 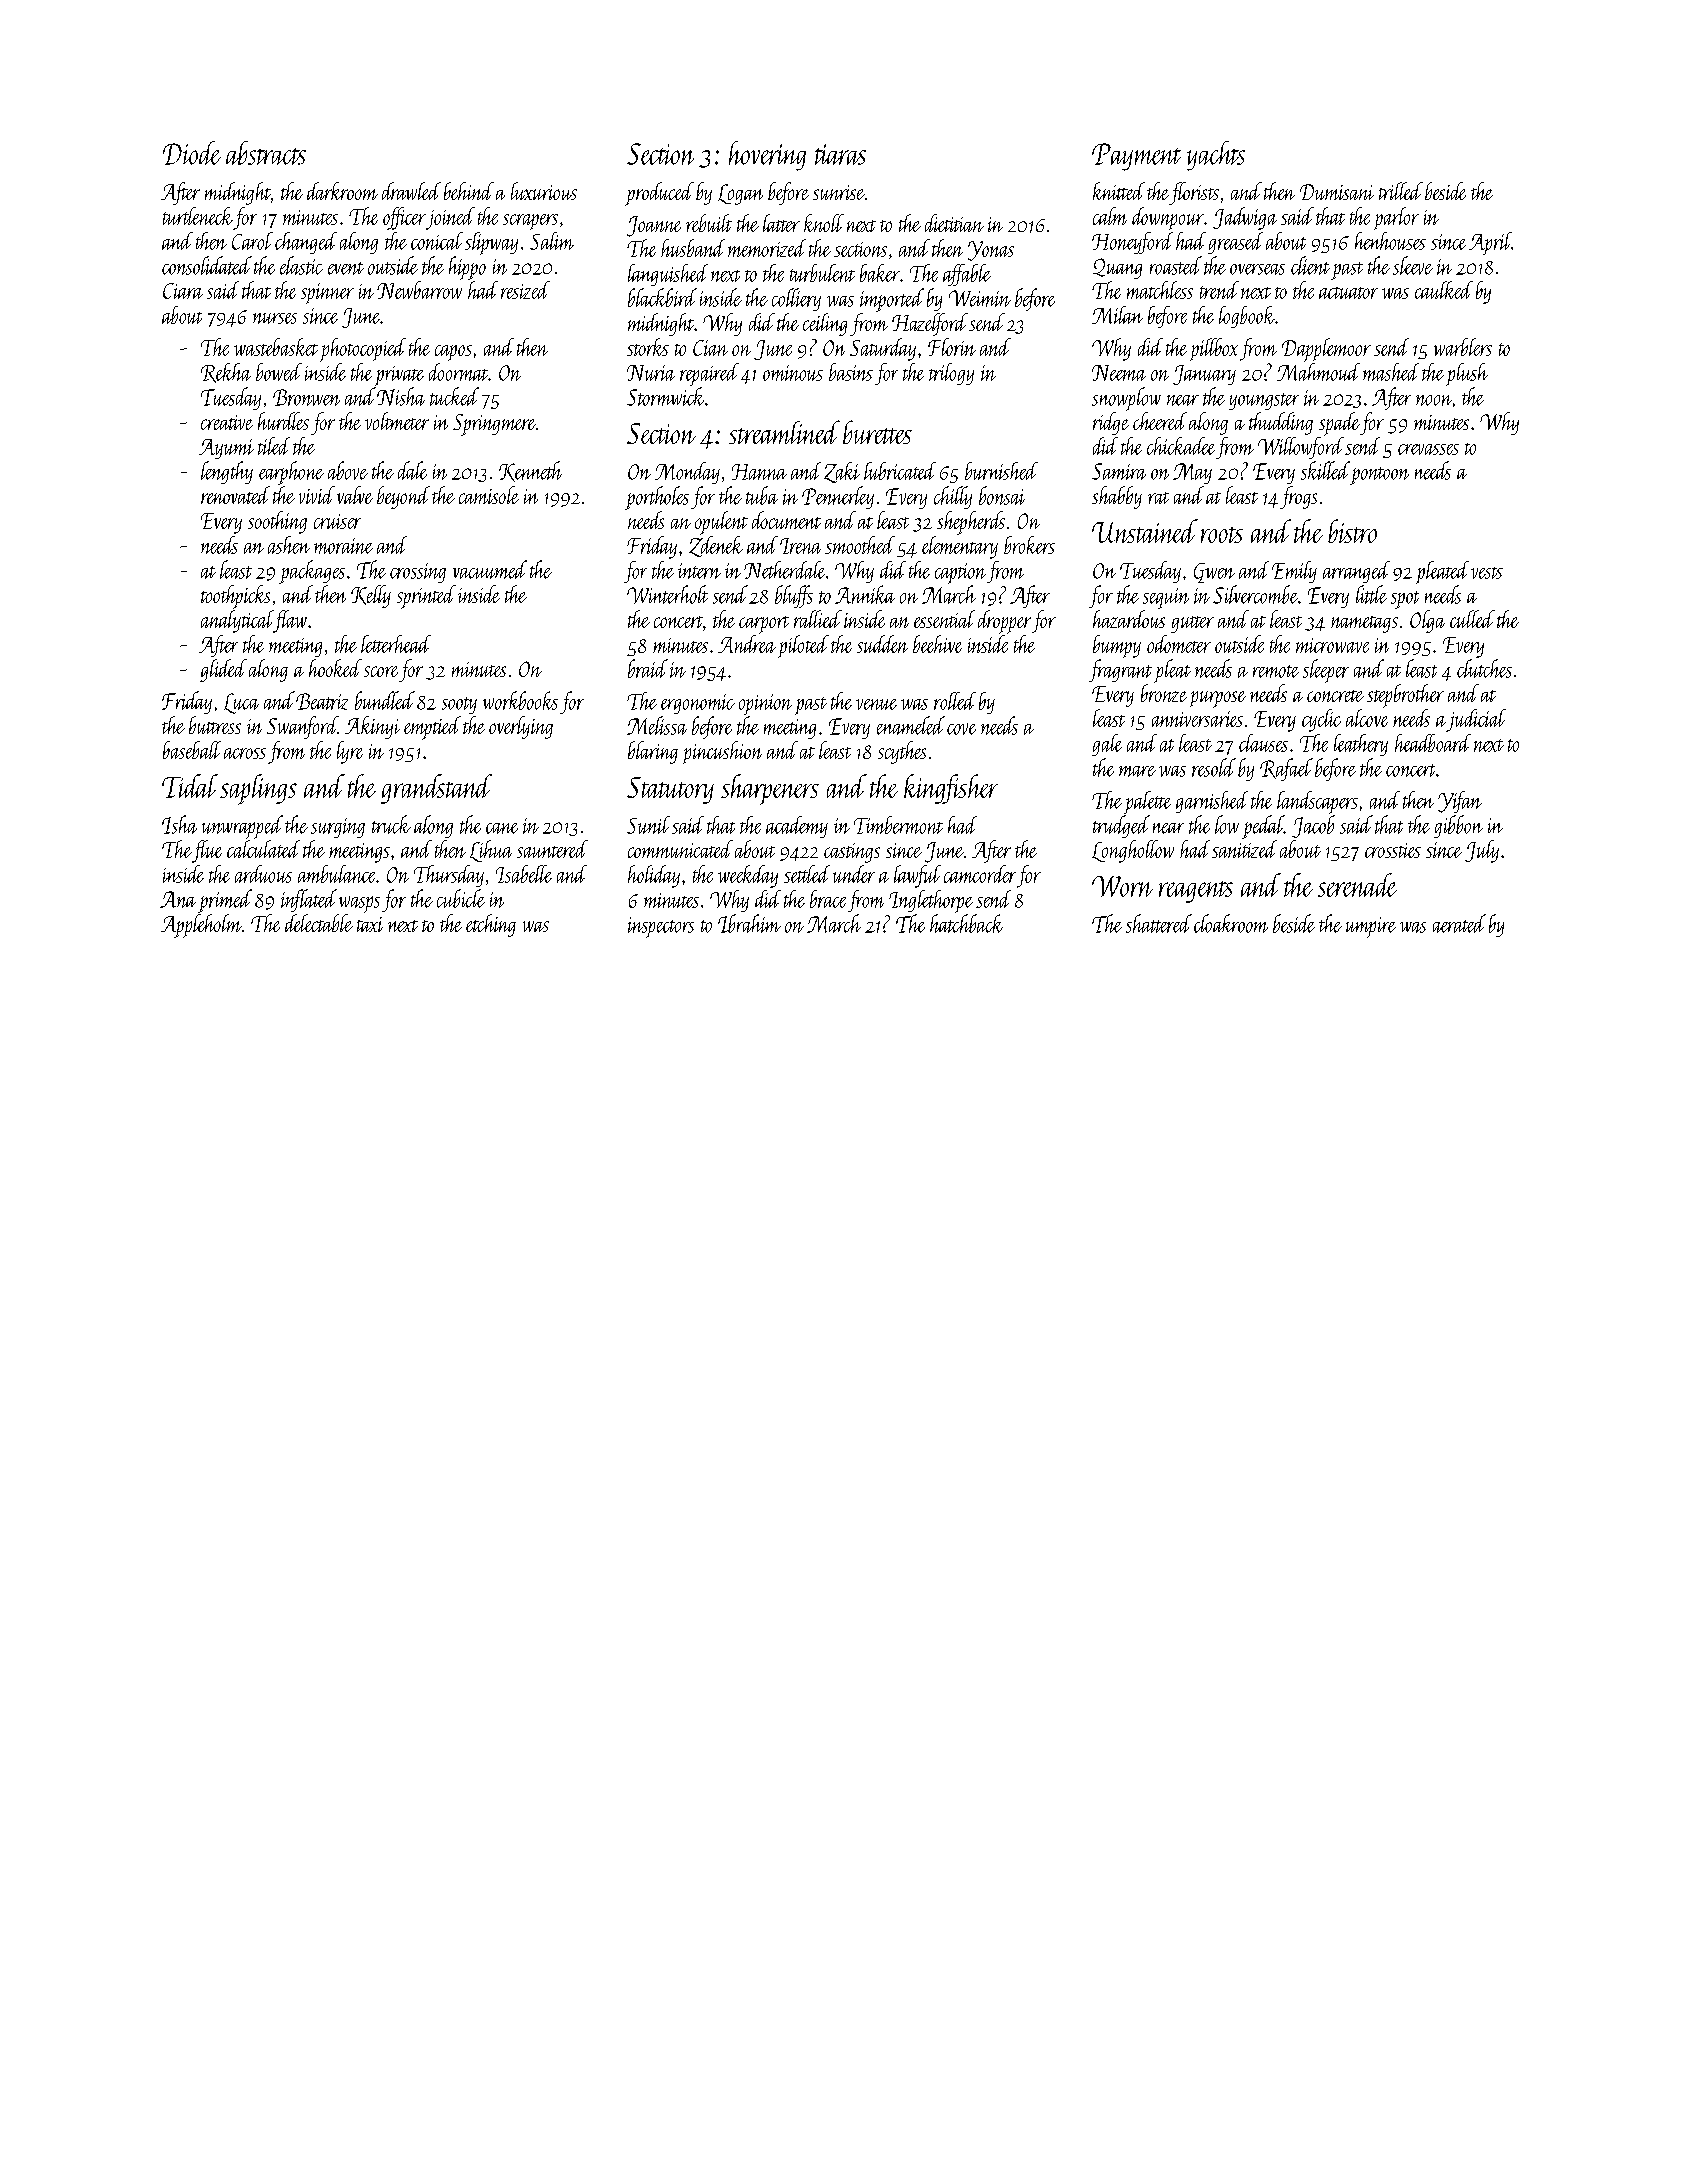 I want to click on pincushion, so click(x=722, y=752).
